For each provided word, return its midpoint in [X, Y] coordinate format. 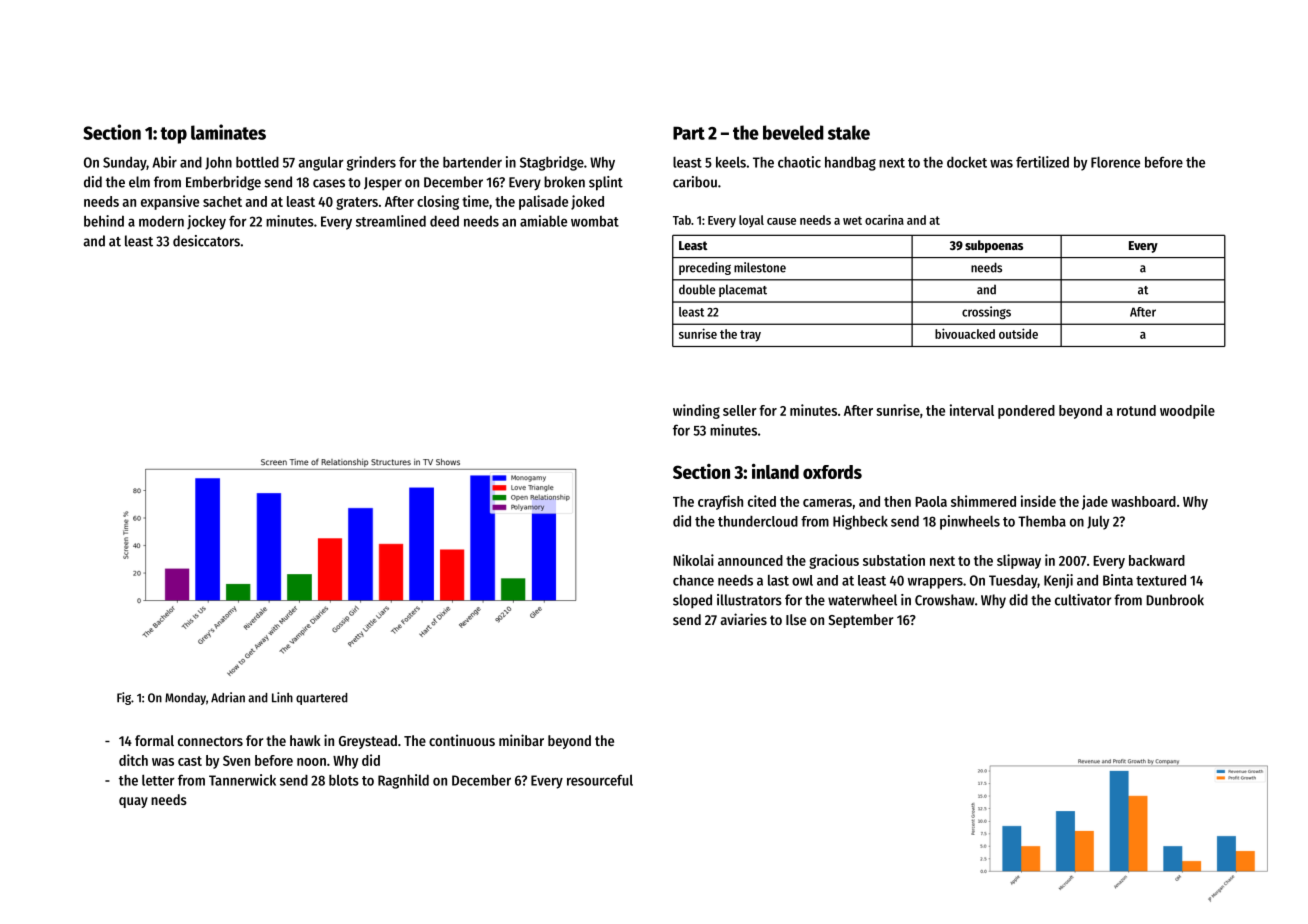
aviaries [744, 619]
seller [740, 410]
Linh [282, 697]
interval [972, 410]
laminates [228, 132]
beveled [793, 132]
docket [967, 162]
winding [696, 411]
